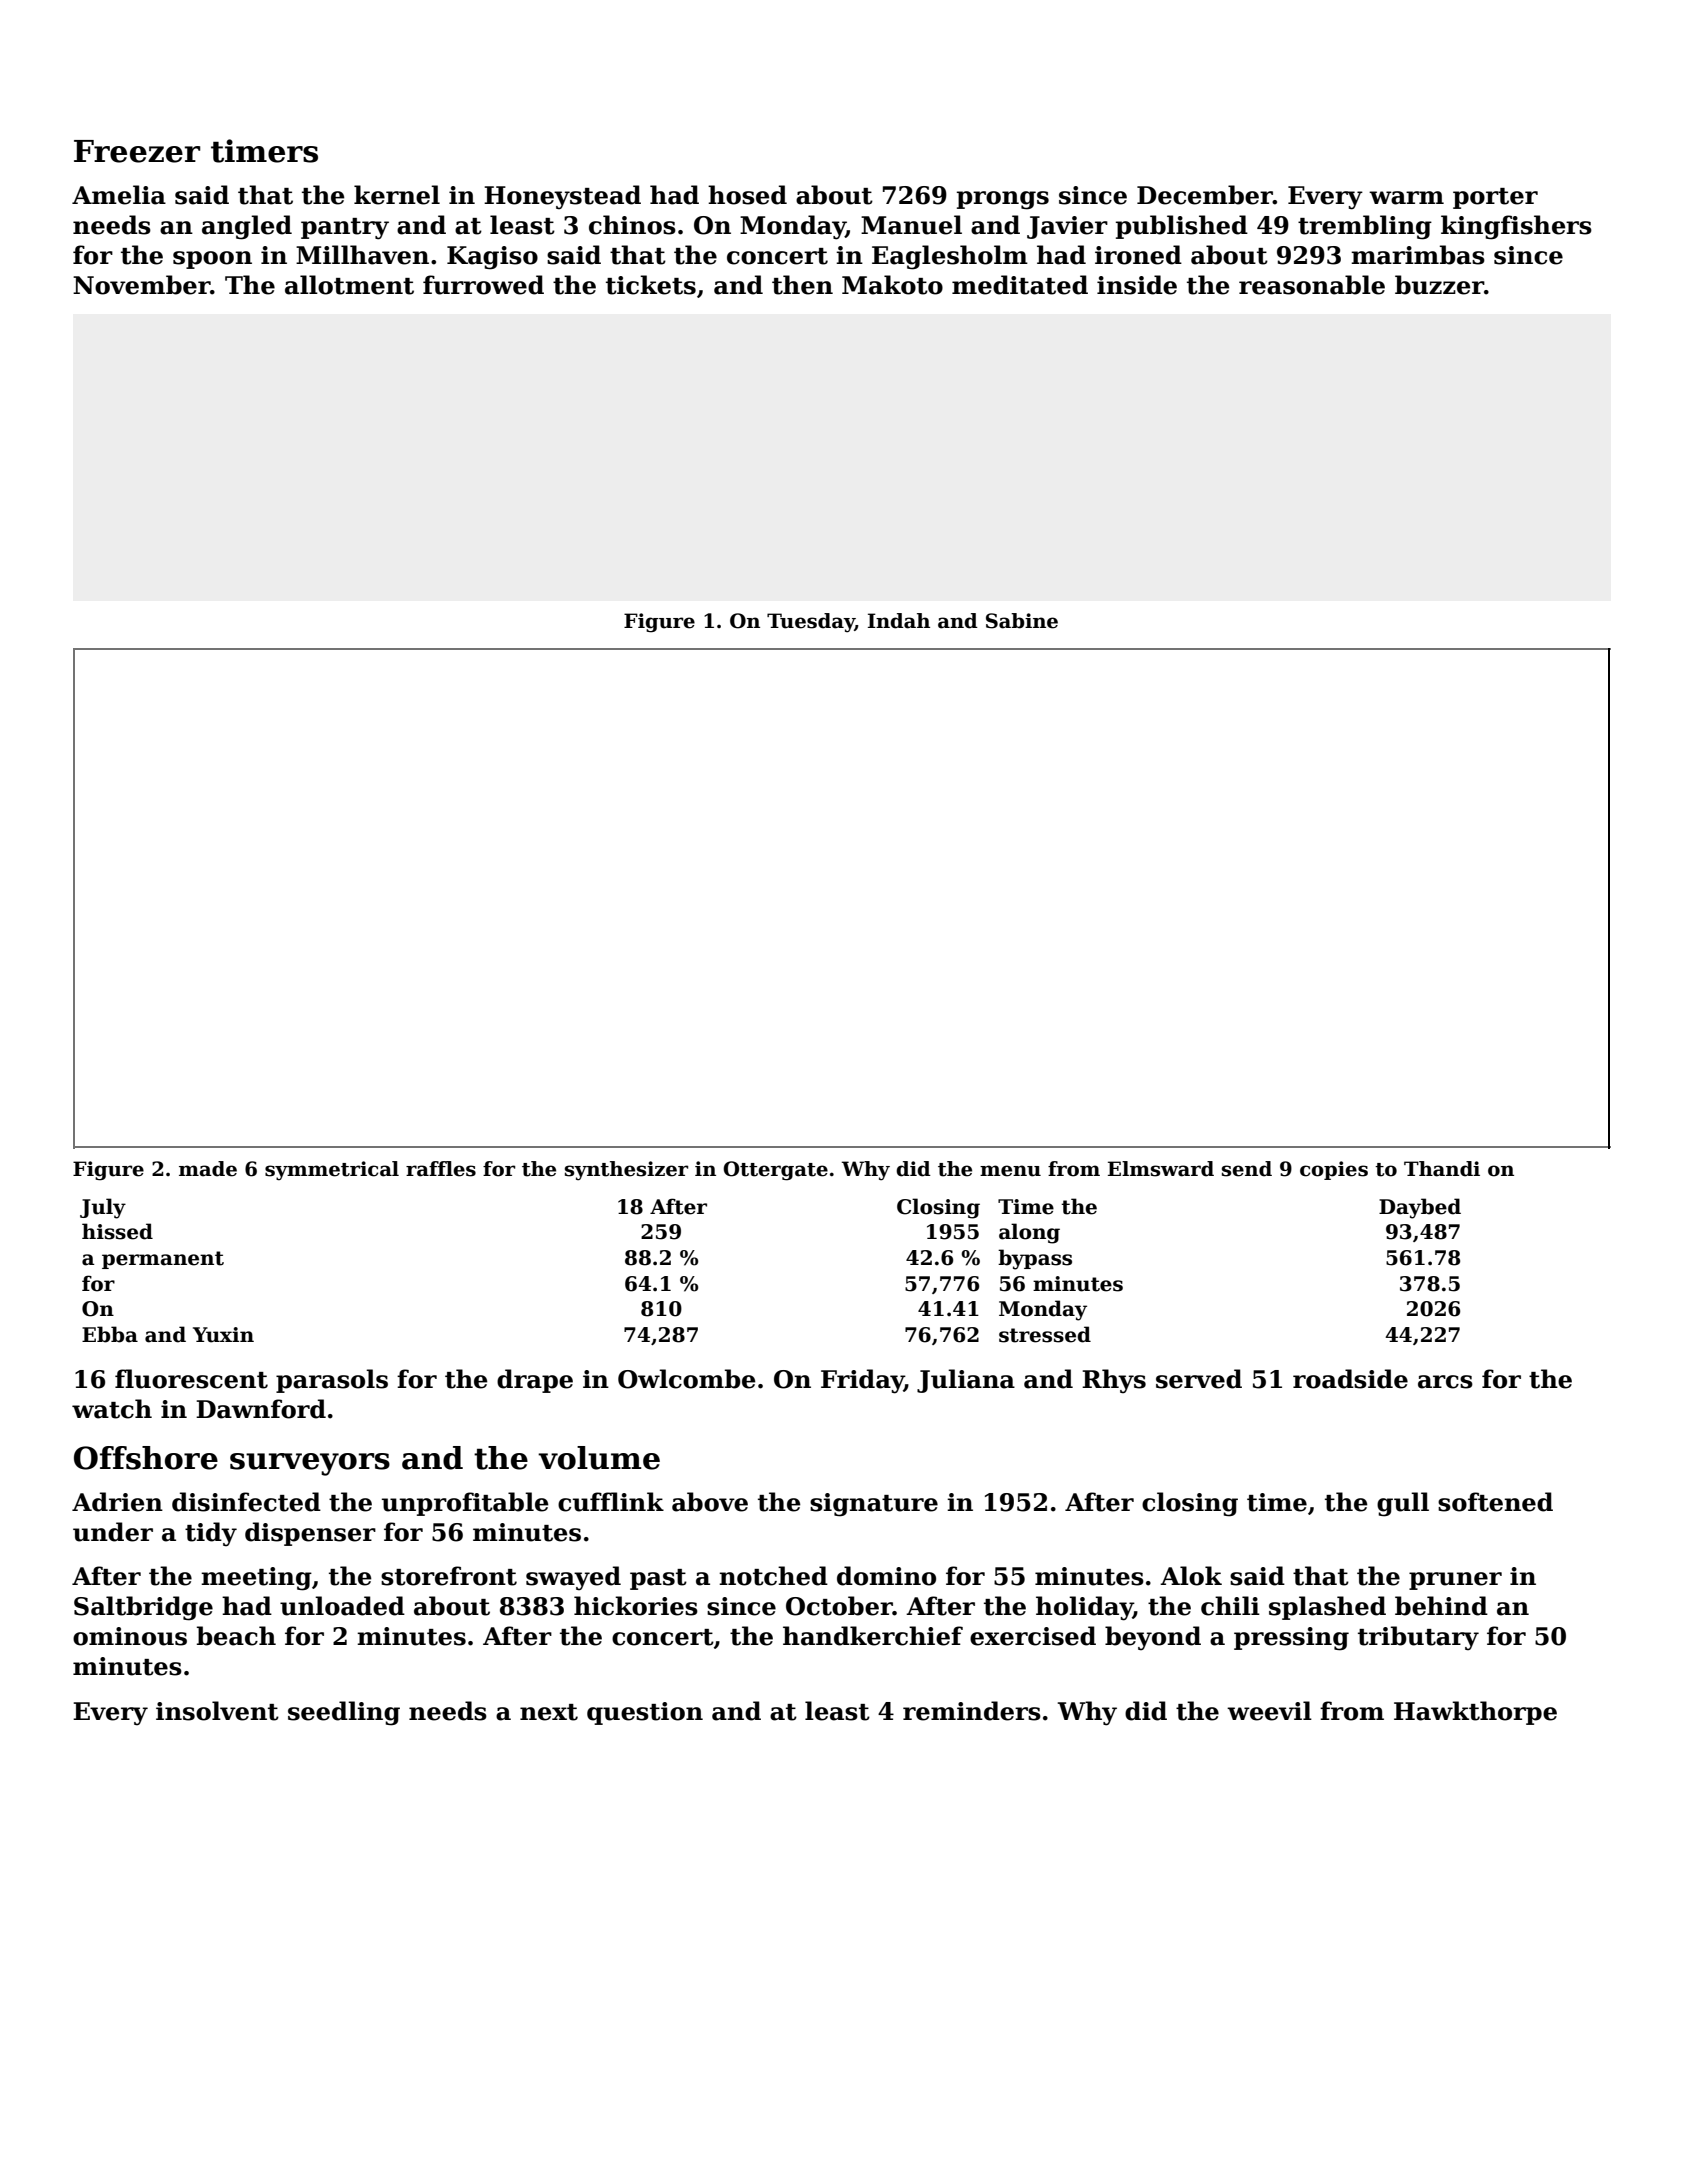 Image resolution: width=1683 pixels, height=2178 pixels. Describe the element at coordinates (710, 1502) in the page. I see `above` at that location.
